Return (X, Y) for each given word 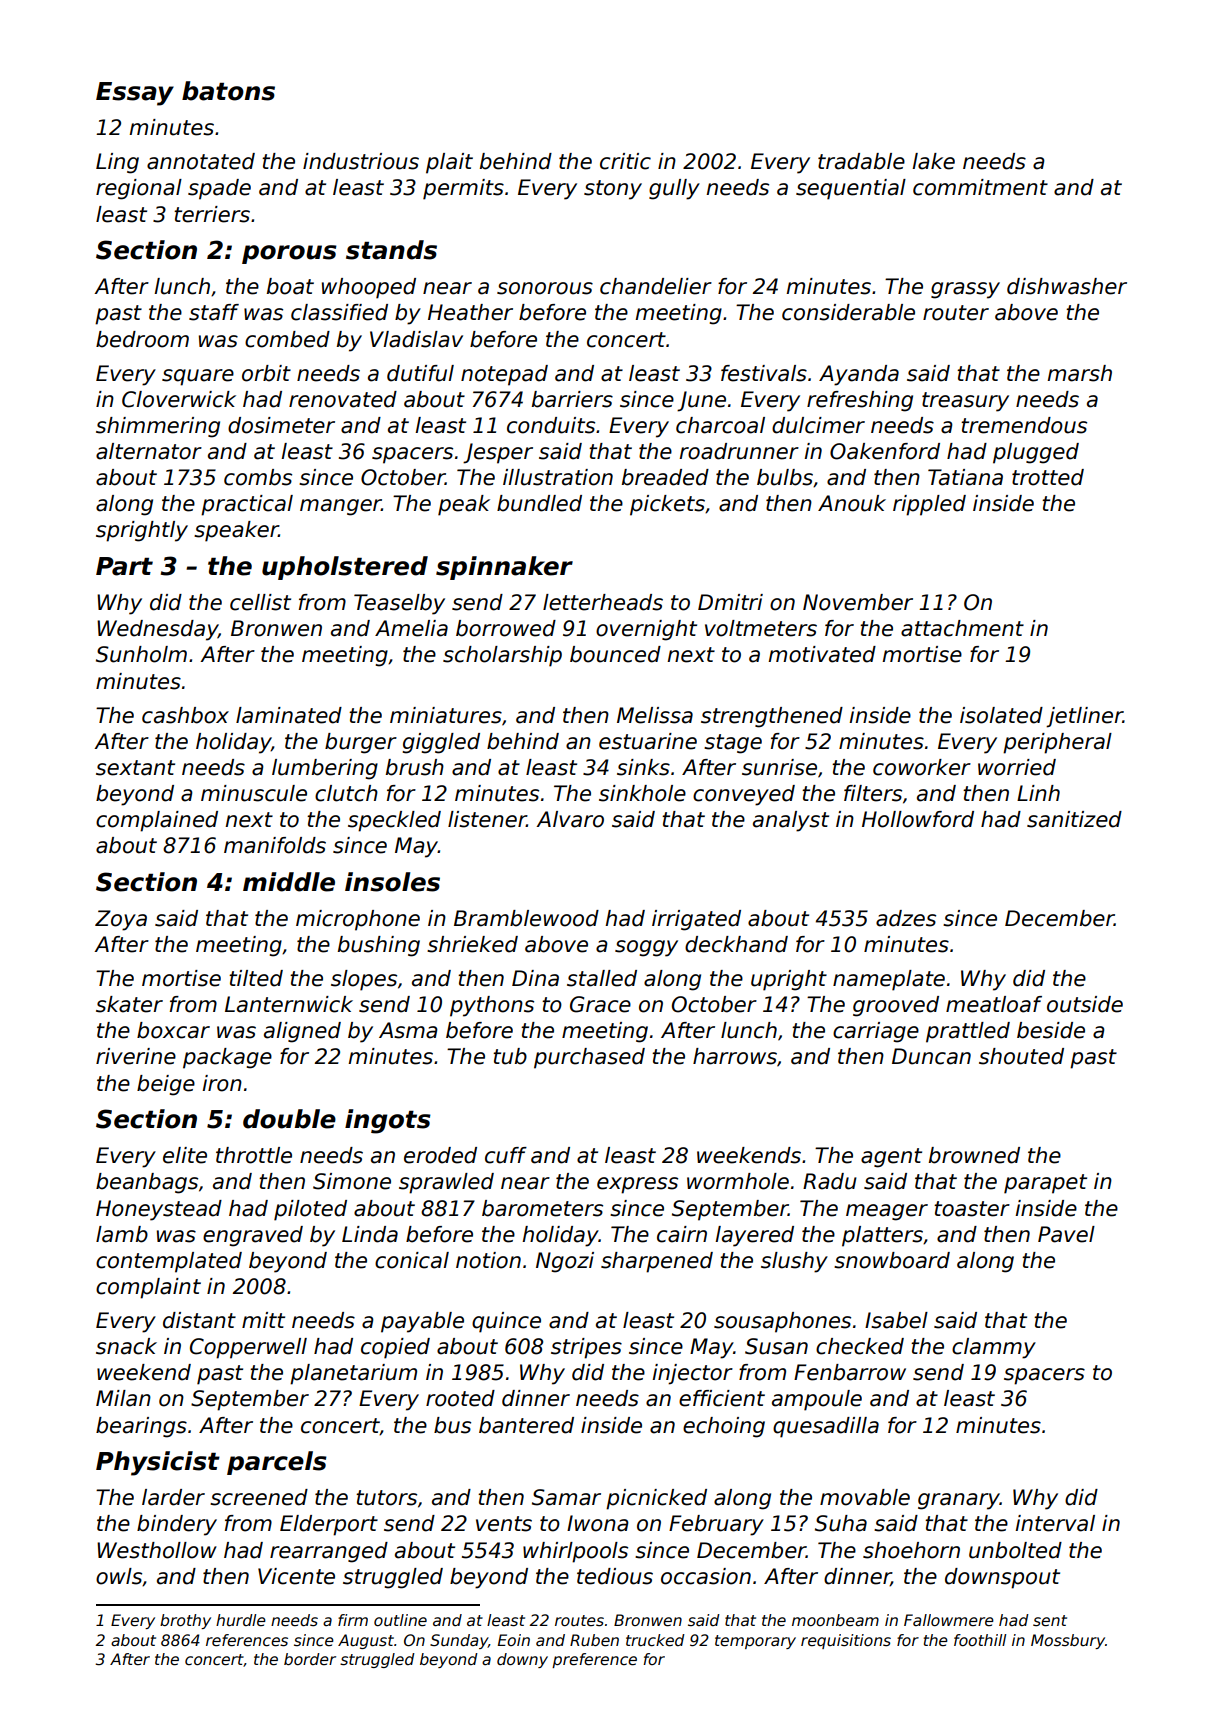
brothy (185, 1621)
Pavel (1066, 1234)
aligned (302, 1032)
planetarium (353, 1374)
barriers (572, 399)
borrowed (506, 628)
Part (124, 566)
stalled (602, 978)
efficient (722, 1398)
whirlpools (575, 1552)
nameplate (889, 980)
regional (139, 189)
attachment (962, 628)
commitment (980, 187)
